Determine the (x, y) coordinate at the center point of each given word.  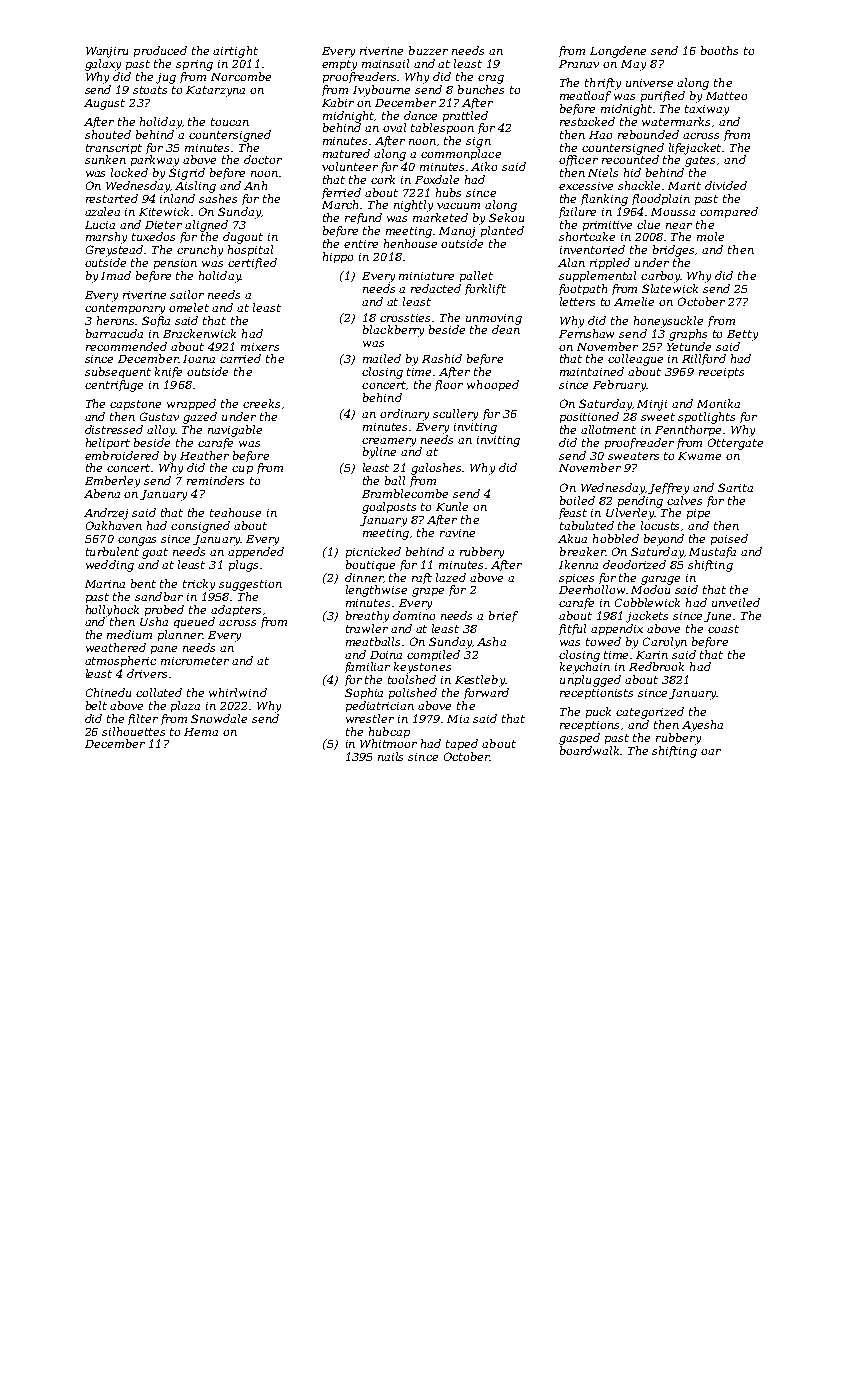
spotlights (706, 418)
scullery (455, 415)
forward (486, 693)
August (104, 104)
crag (491, 79)
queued (194, 622)
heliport (108, 443)
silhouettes (133, 731)
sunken (105, 159)
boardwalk (590, 750)
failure (577, 212)
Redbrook (656, 666)
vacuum (458, 206)
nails (390, 756)
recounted (630, 159)
